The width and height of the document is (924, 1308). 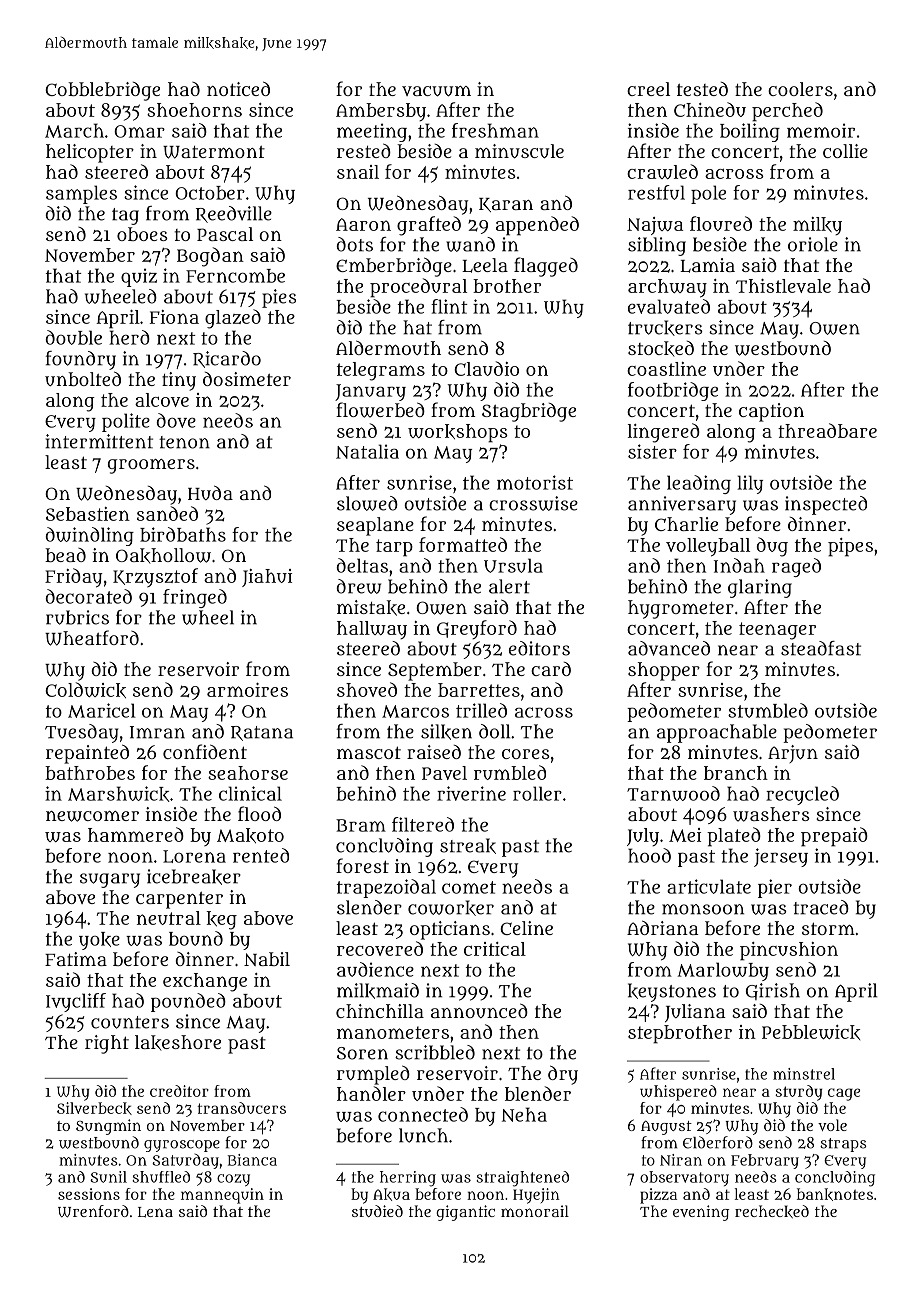 I want to click on Fatima, so click(x=76, y=959).
